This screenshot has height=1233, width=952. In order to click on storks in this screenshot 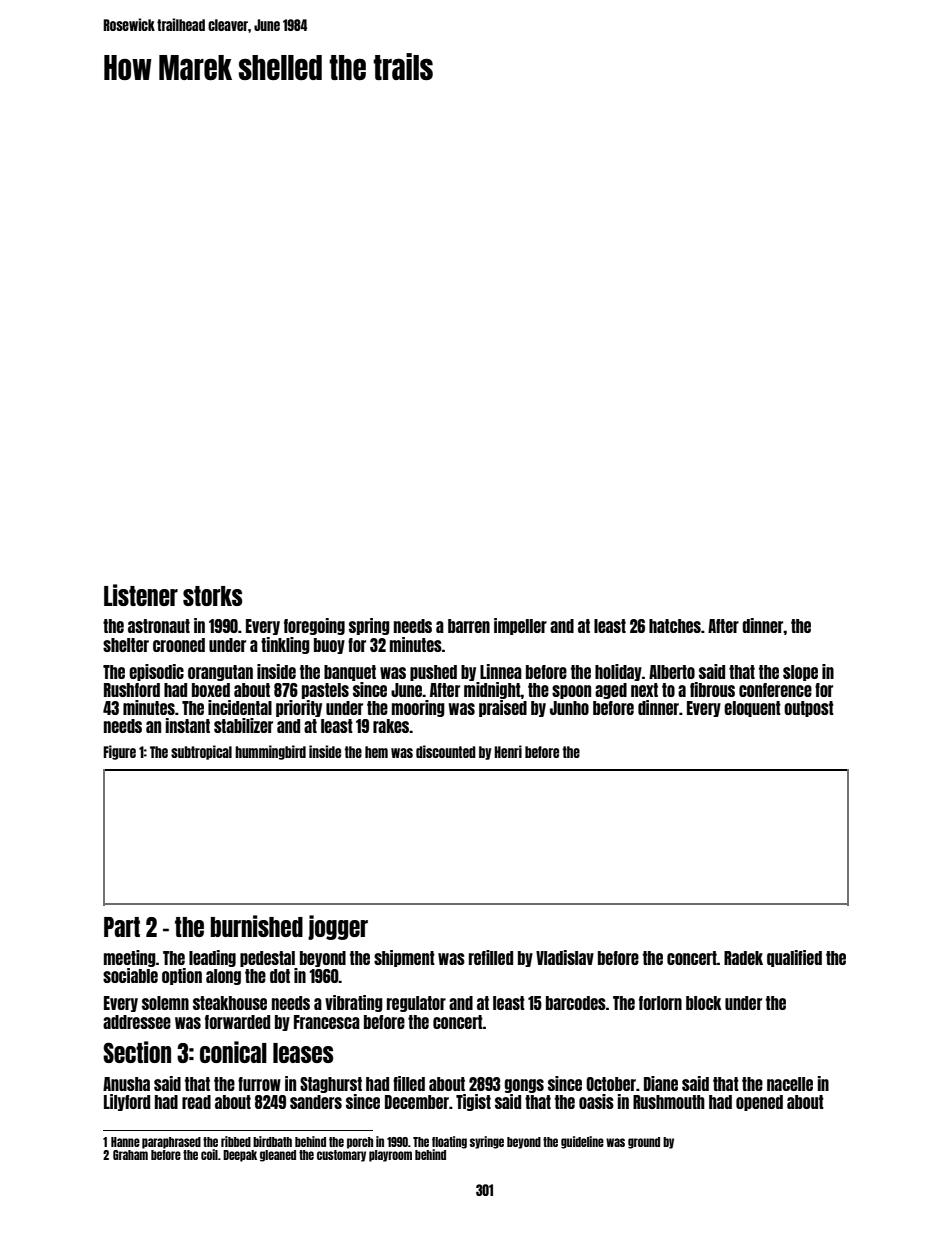, I will do `click(212, 596)`.
